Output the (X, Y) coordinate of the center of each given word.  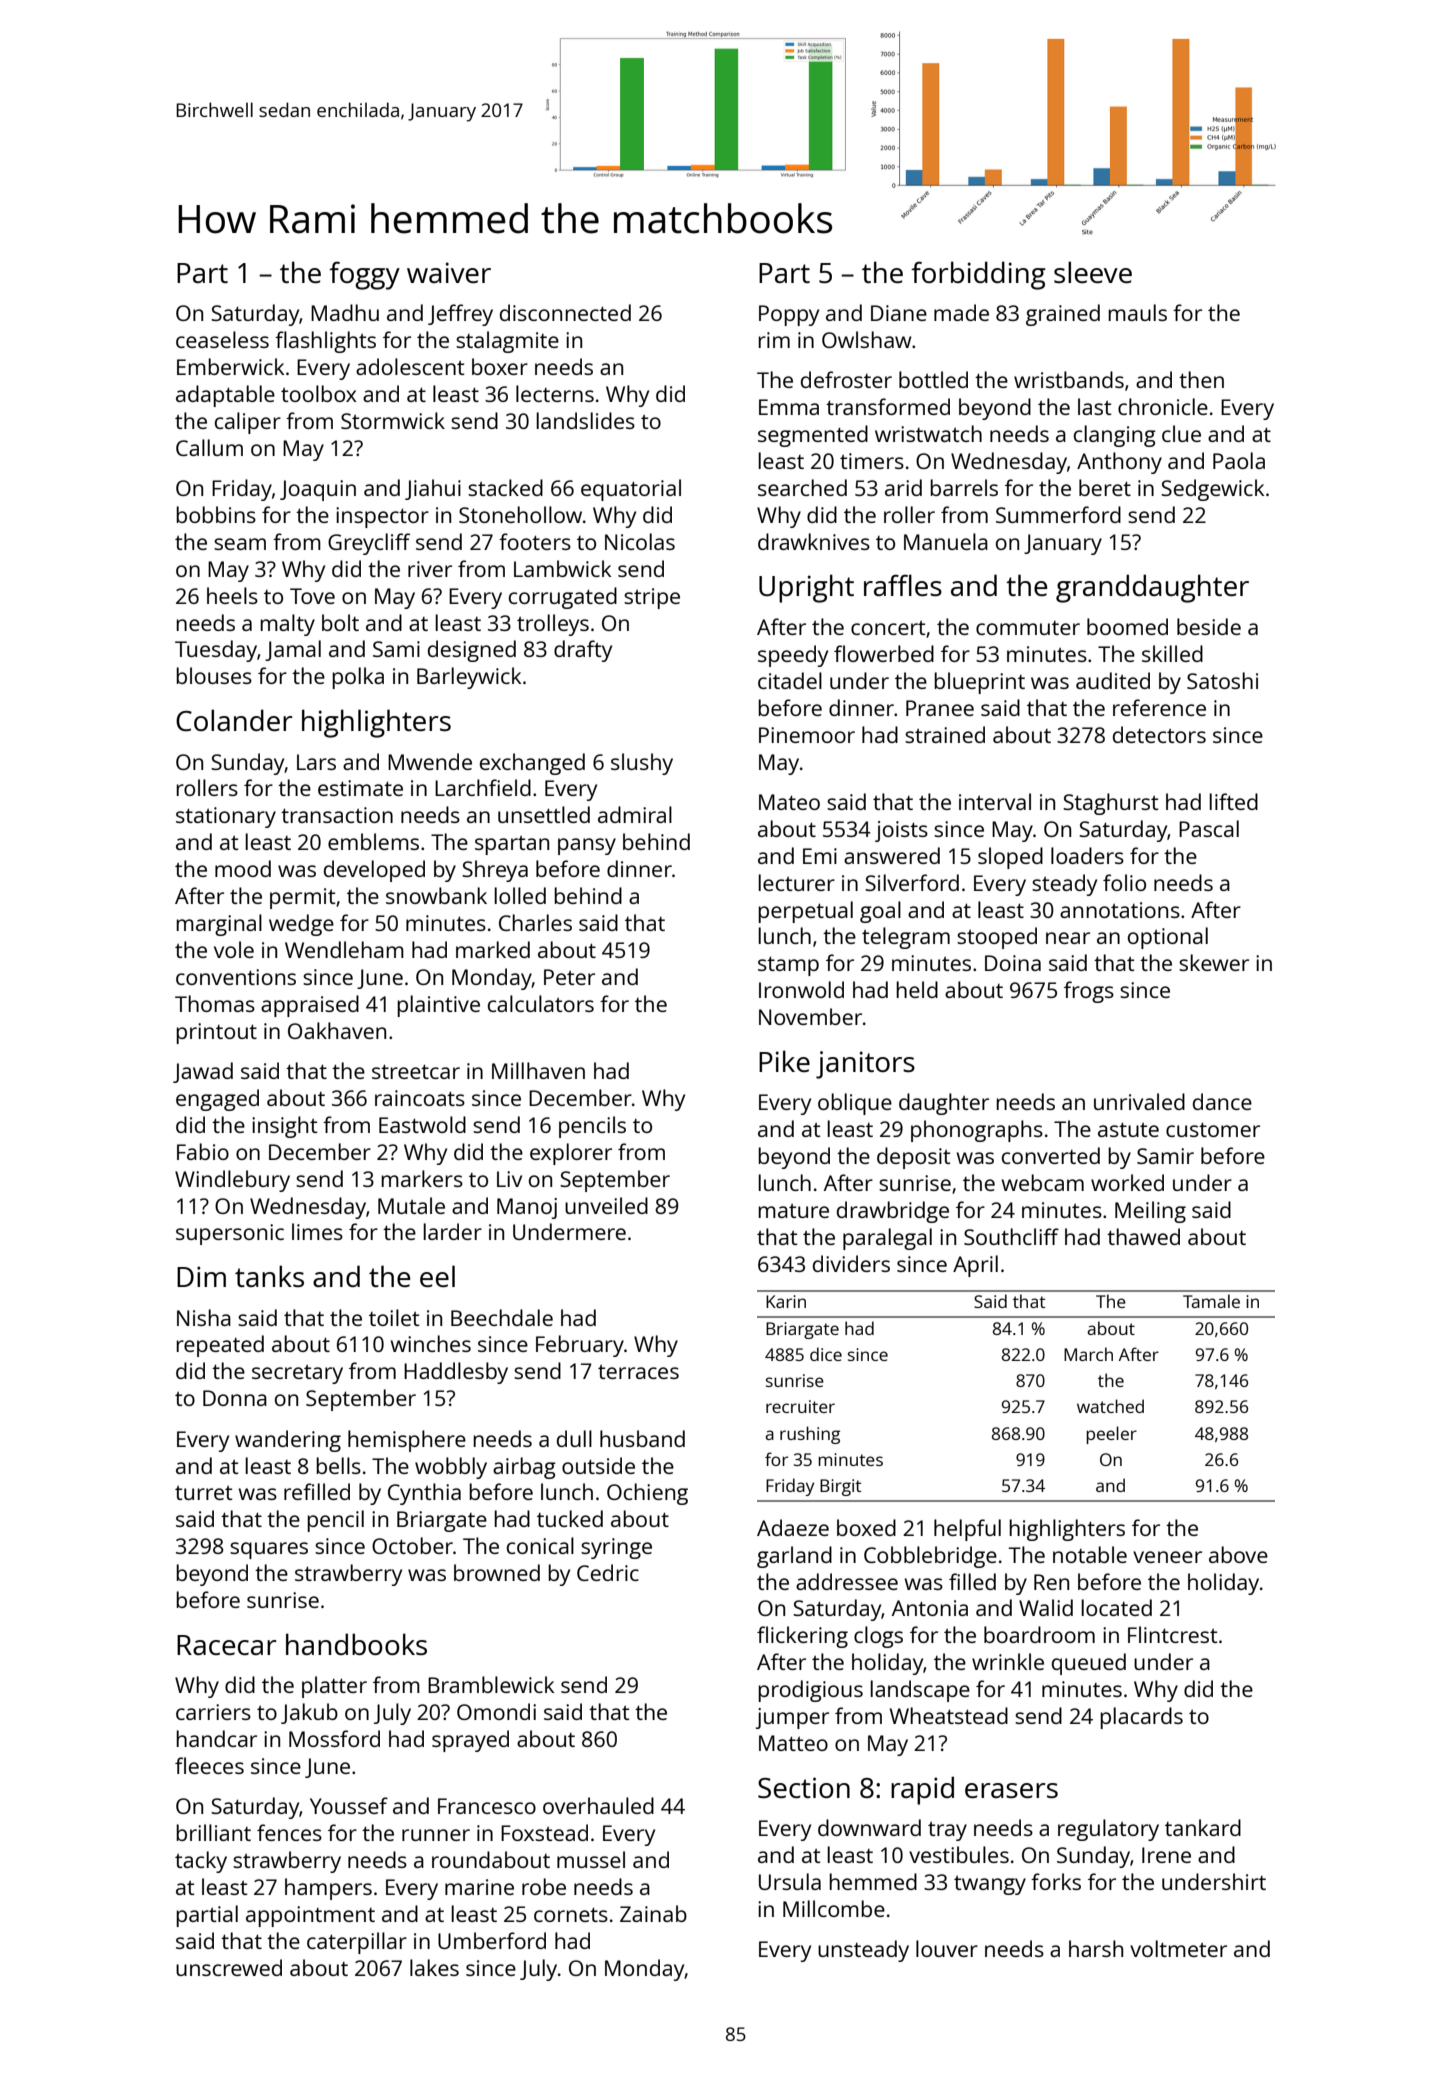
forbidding (978, 275)
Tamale (1211, 1301)
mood (243, 868)
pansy (587, 846)
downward (869, 1827)
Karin (786, 1301)
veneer (1167, 1557)
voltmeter (1178, 1948)
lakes (434, 1967)
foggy (364, 275)
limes (317, 1231)
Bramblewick (491, 1684)
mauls (1137, 312)
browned (497, 1572)
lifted (1233, 801)
